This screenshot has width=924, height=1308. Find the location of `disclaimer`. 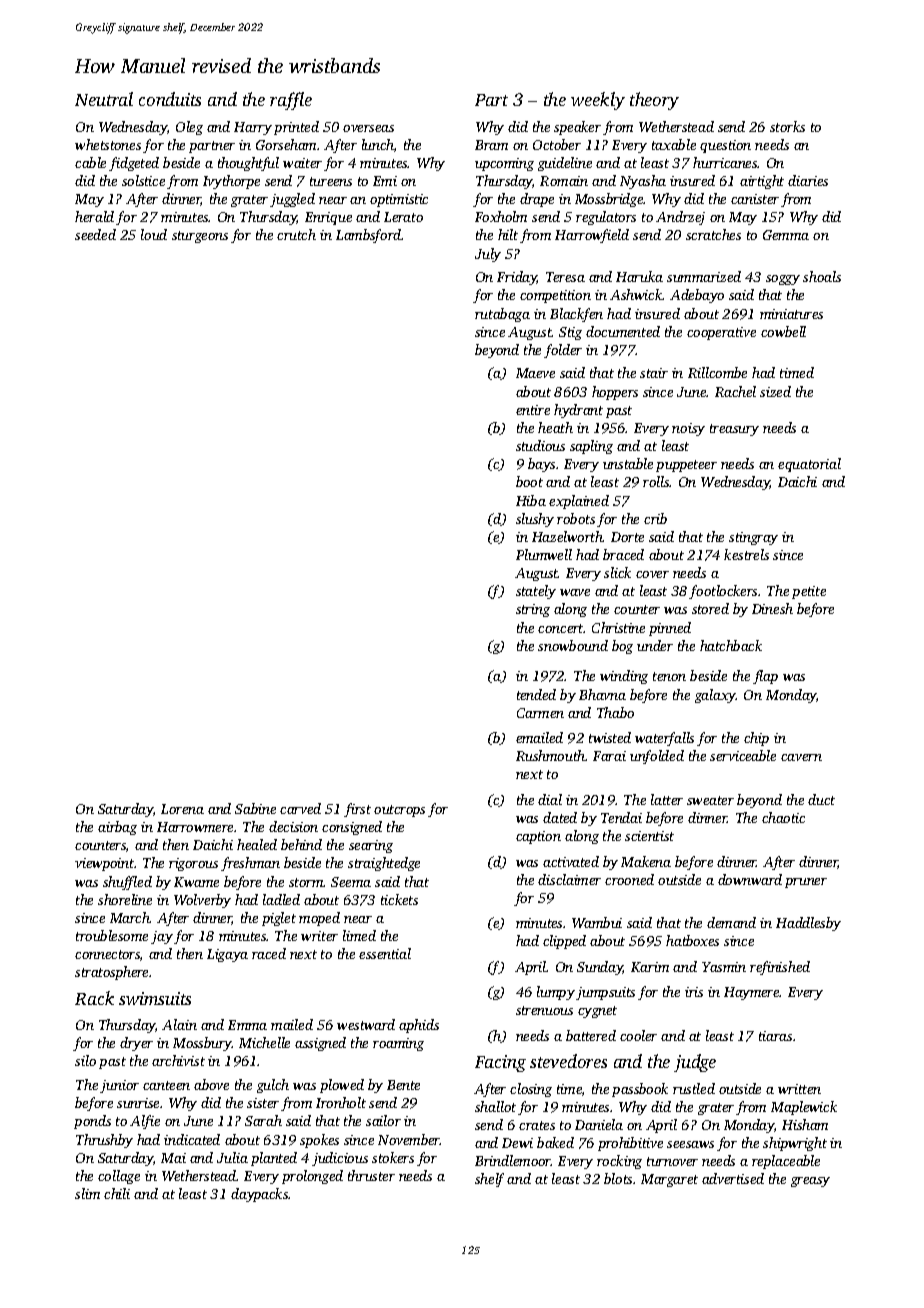

disclaimer is located at coordinates (569, 879).
